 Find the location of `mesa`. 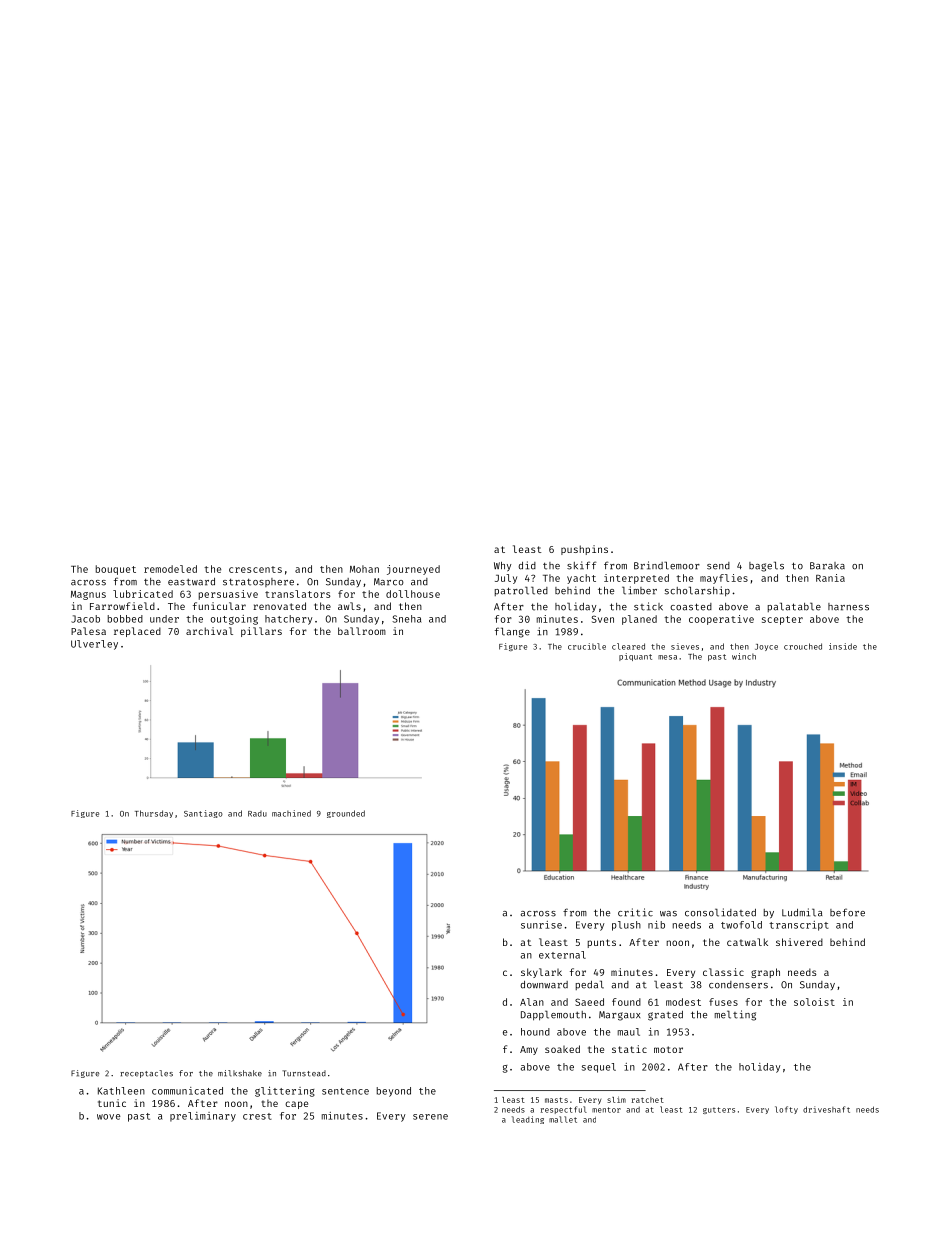

mesa is located at coordinates (667, 657).
